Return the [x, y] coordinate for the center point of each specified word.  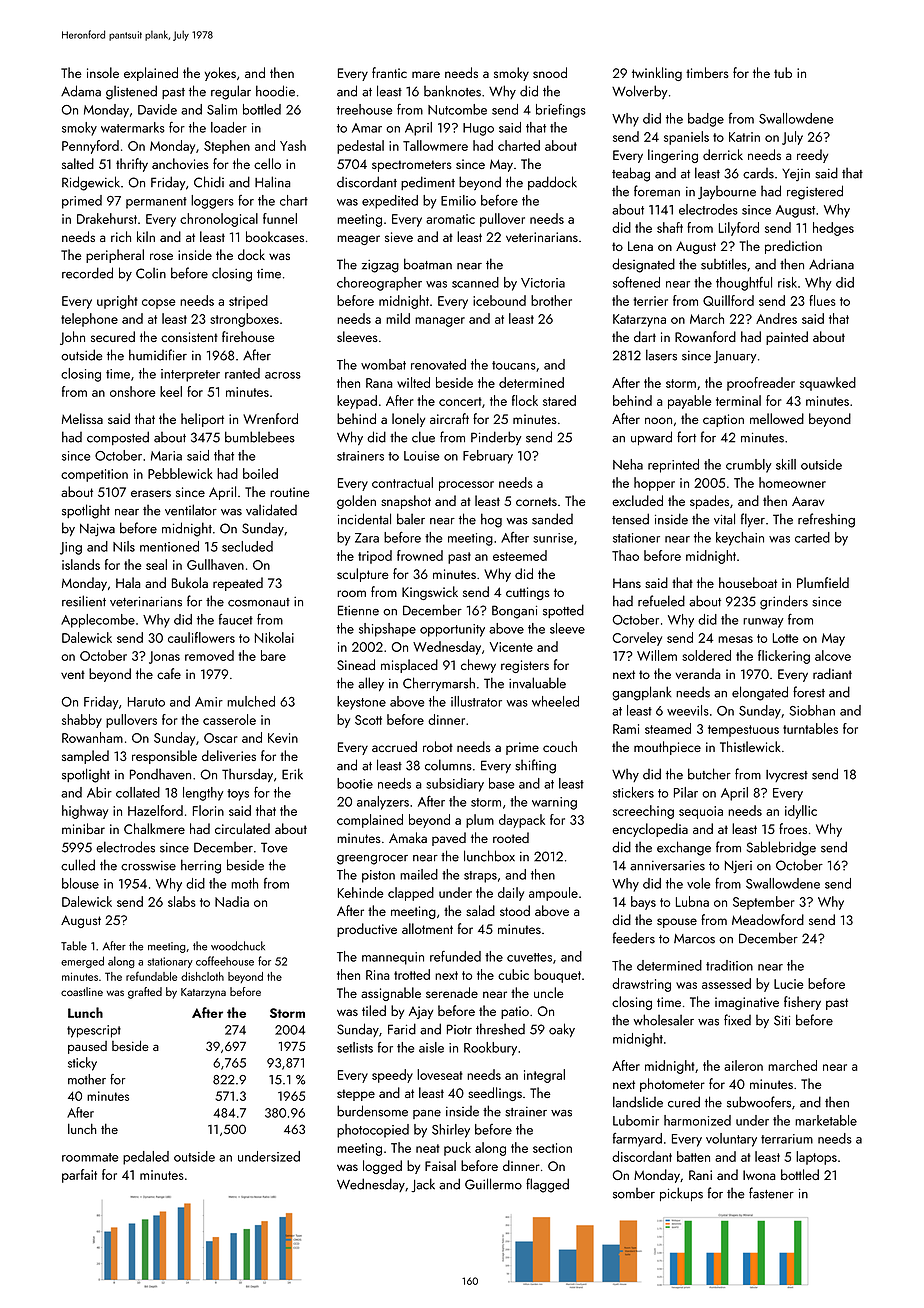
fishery [802, 1003]
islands [81, 564]
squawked [828, 384]
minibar [83, 828]
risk [787, 282]
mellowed [777, 418]
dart [645, 336]
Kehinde [360, 892]
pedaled [146, 1158]
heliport [202, 420]
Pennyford [90, 147]
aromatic [450, 219]
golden [356, 502]
